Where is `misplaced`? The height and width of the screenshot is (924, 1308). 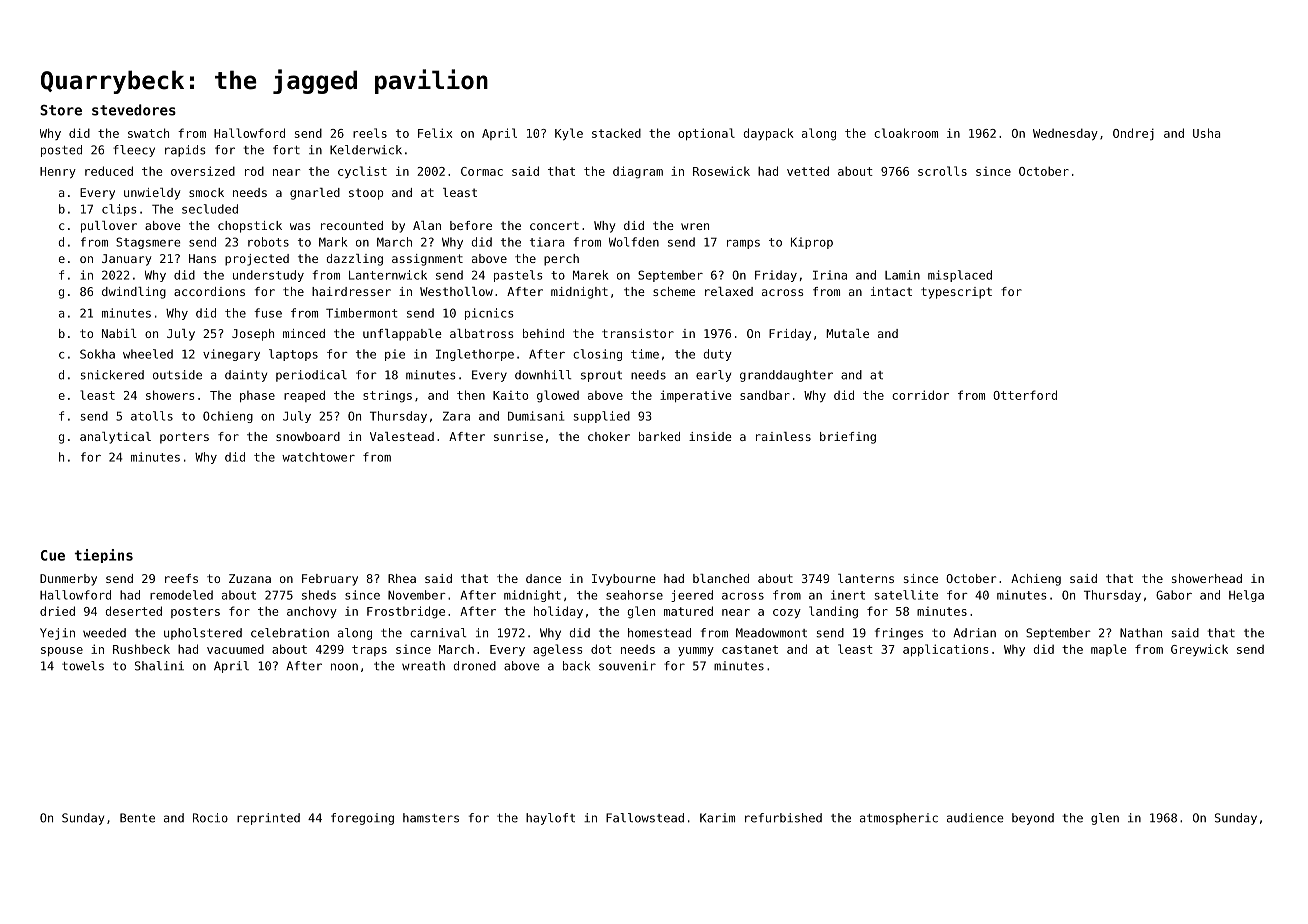 misplaced is located at coordinates (960, 276).
